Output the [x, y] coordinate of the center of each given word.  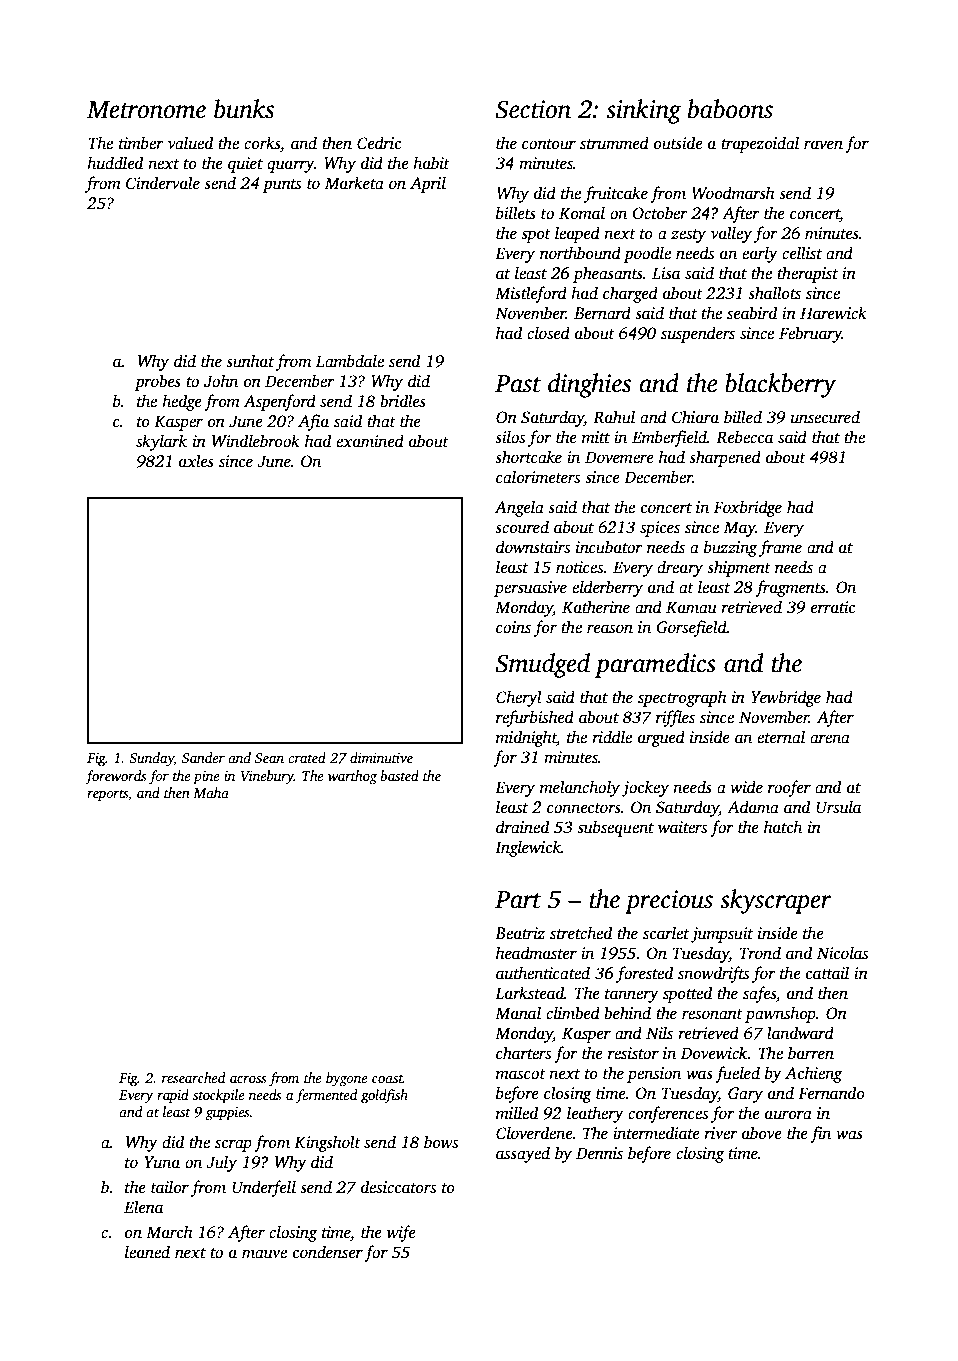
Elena [144, 1207]
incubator [609, 547]
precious [669, 902]
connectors [584, 808]
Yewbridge [786, 698]
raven [823, 145]
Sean [269, 758]
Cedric [379, 143]
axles [196, 461]
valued [190, 143]
